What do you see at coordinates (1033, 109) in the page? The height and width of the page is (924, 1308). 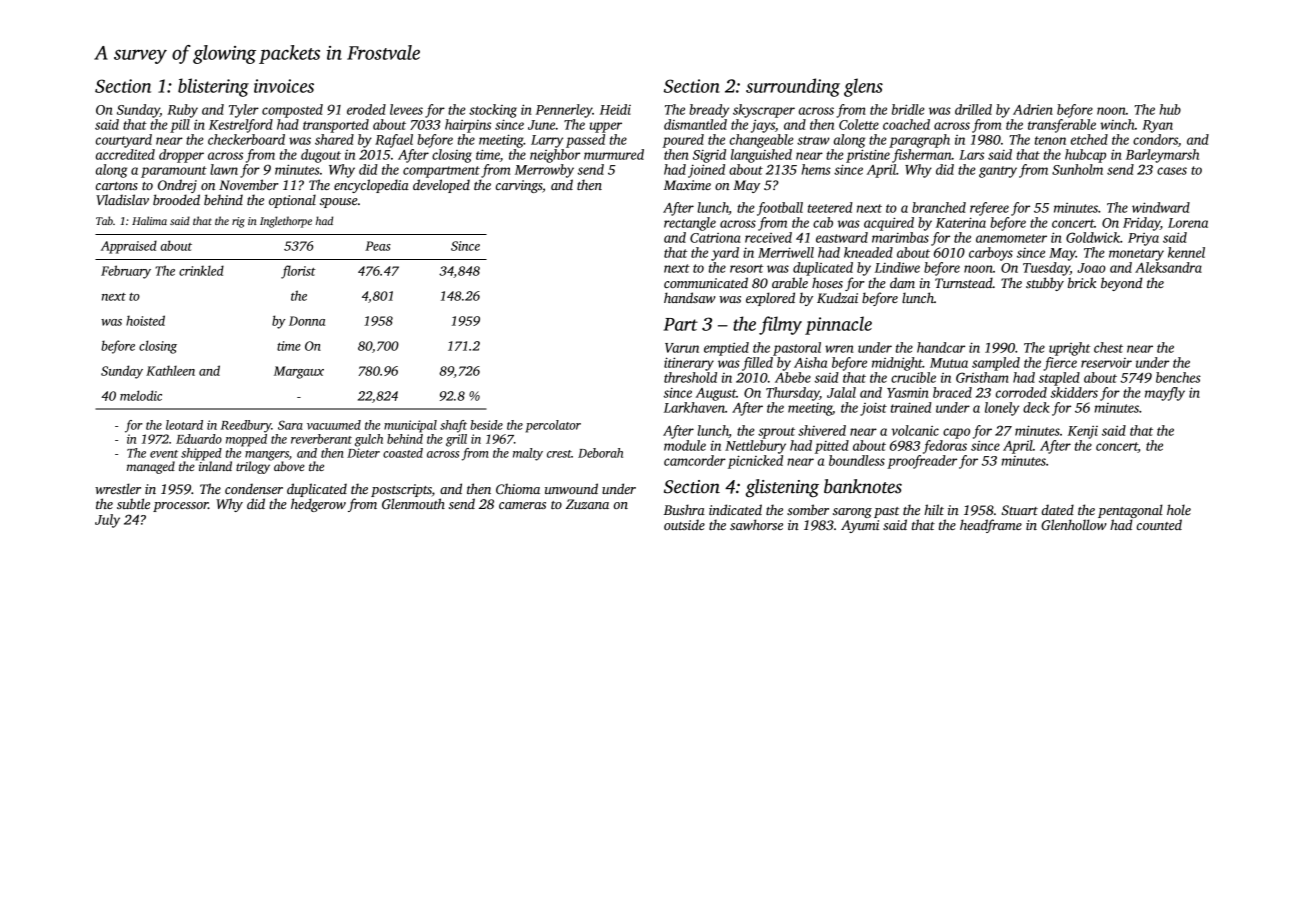 I see `Adrien` at bounding box center [1033, 109].
